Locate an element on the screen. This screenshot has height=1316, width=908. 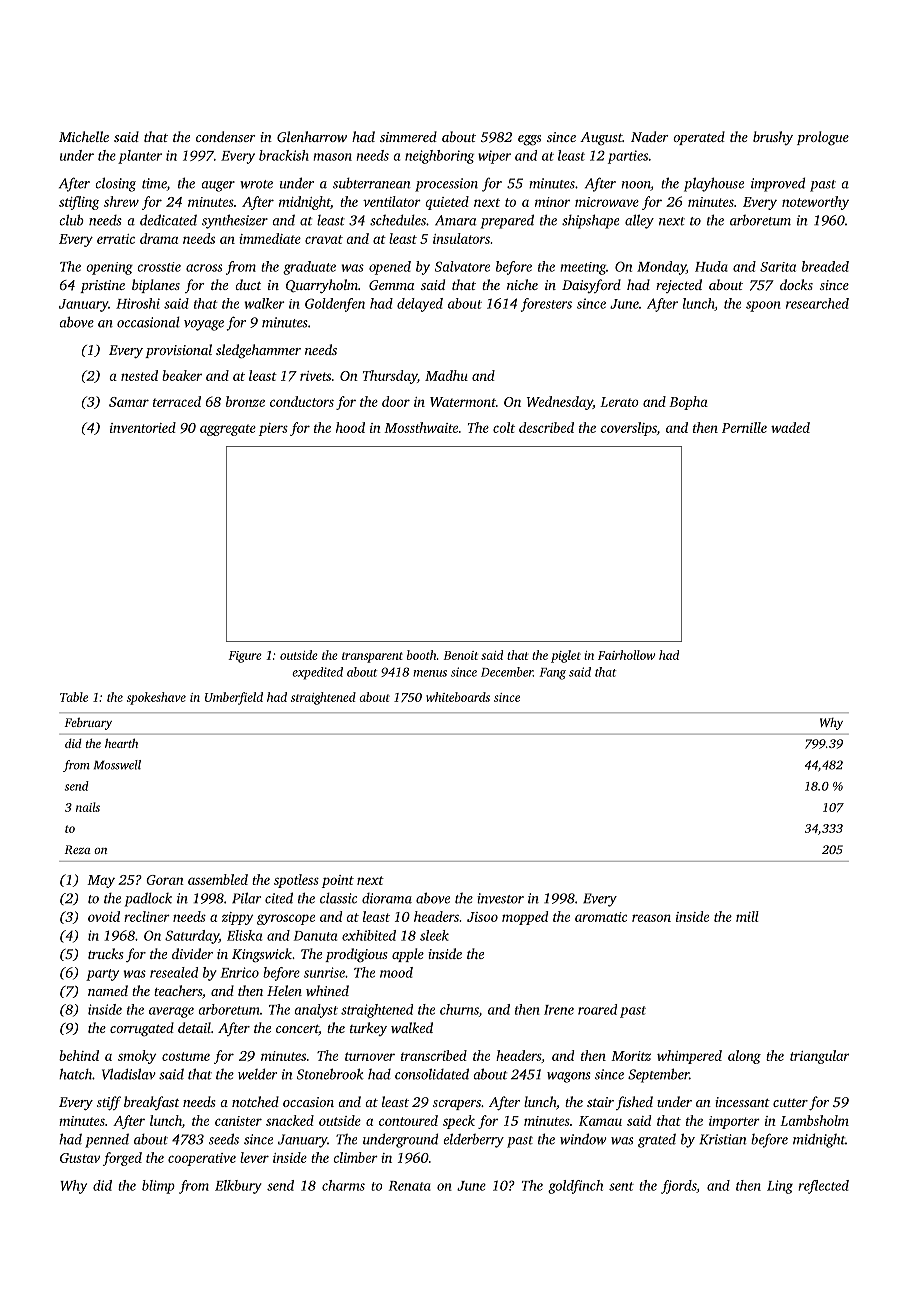
mill is located at coordinates (747, 916).
